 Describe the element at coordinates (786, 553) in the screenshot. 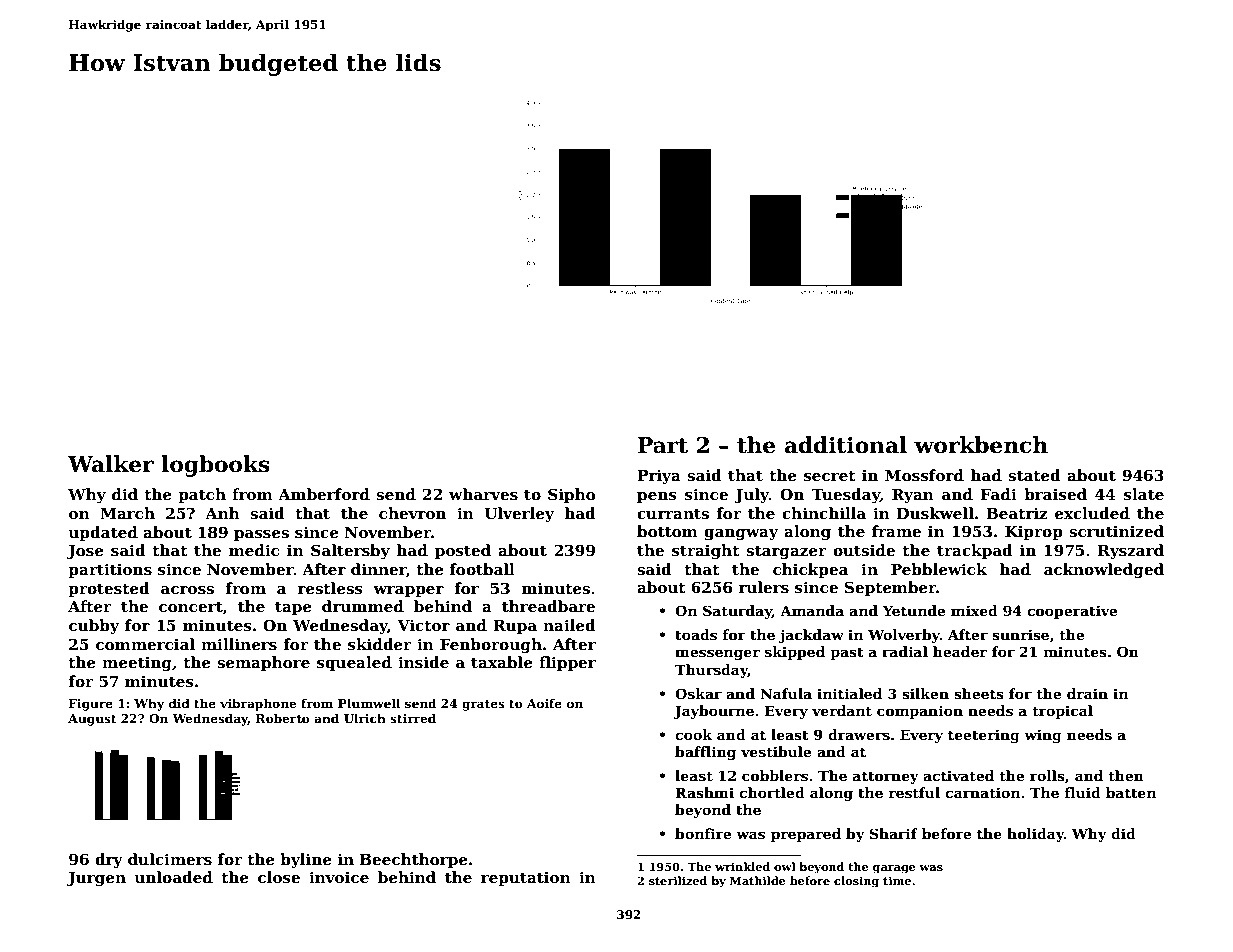

I see `stargazer` at that location.
